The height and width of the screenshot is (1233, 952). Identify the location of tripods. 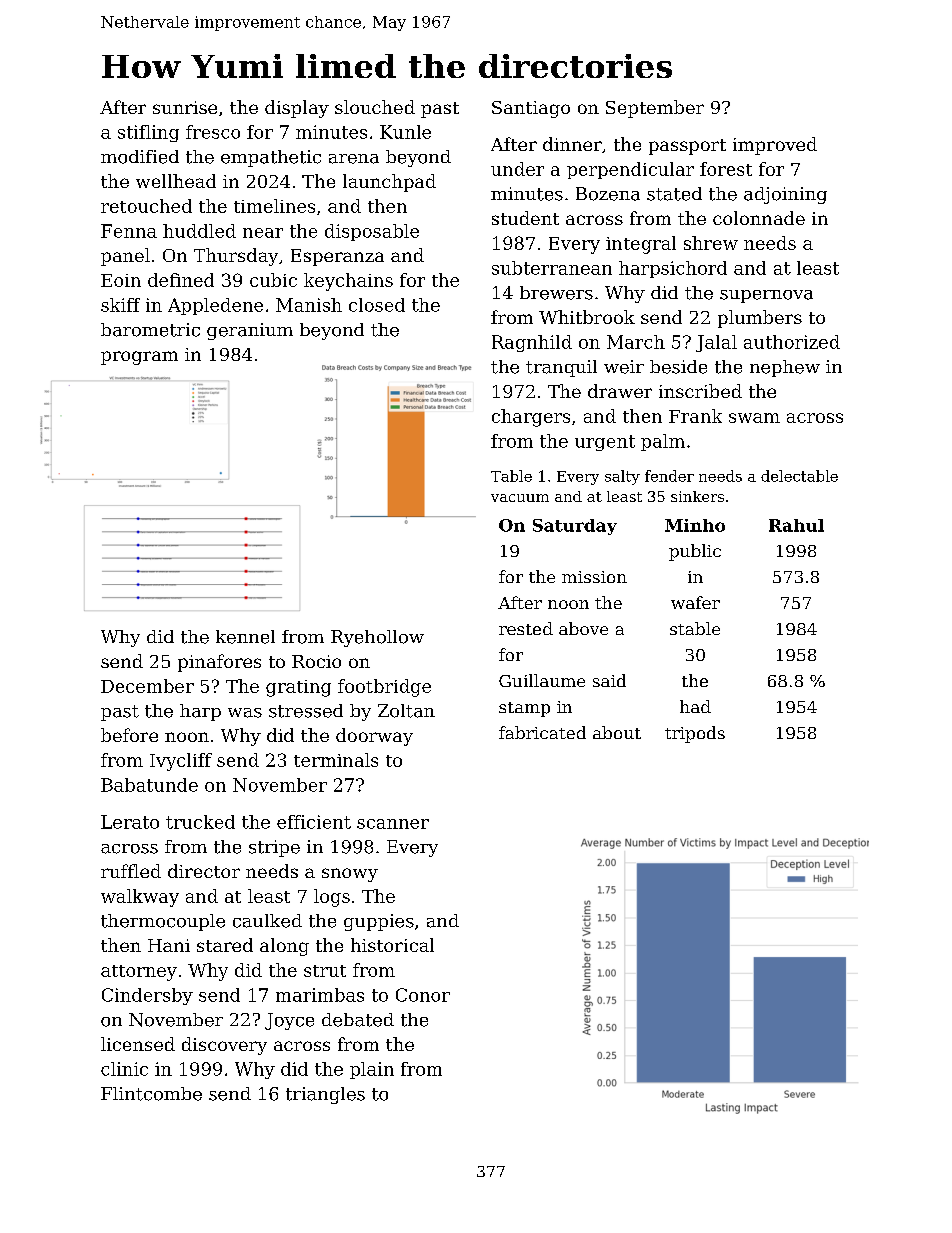
(695, 734).
